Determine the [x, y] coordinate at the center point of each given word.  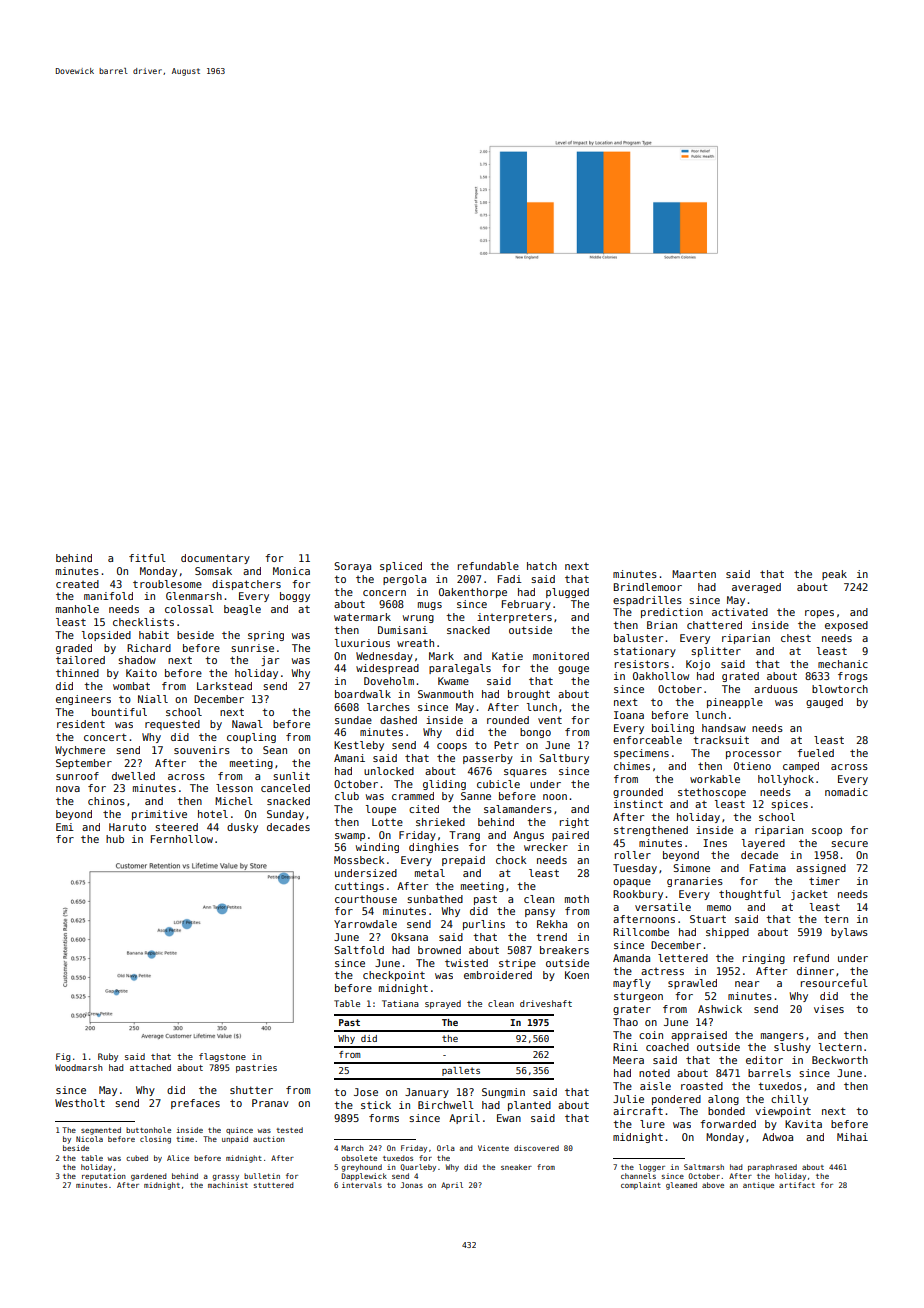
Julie [628, 1099]
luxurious [362, 643]
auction [269, 1139]
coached [667, 1047]
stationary [645, 652]
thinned [77, 673]
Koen [577, 975]
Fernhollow [182, 839]
